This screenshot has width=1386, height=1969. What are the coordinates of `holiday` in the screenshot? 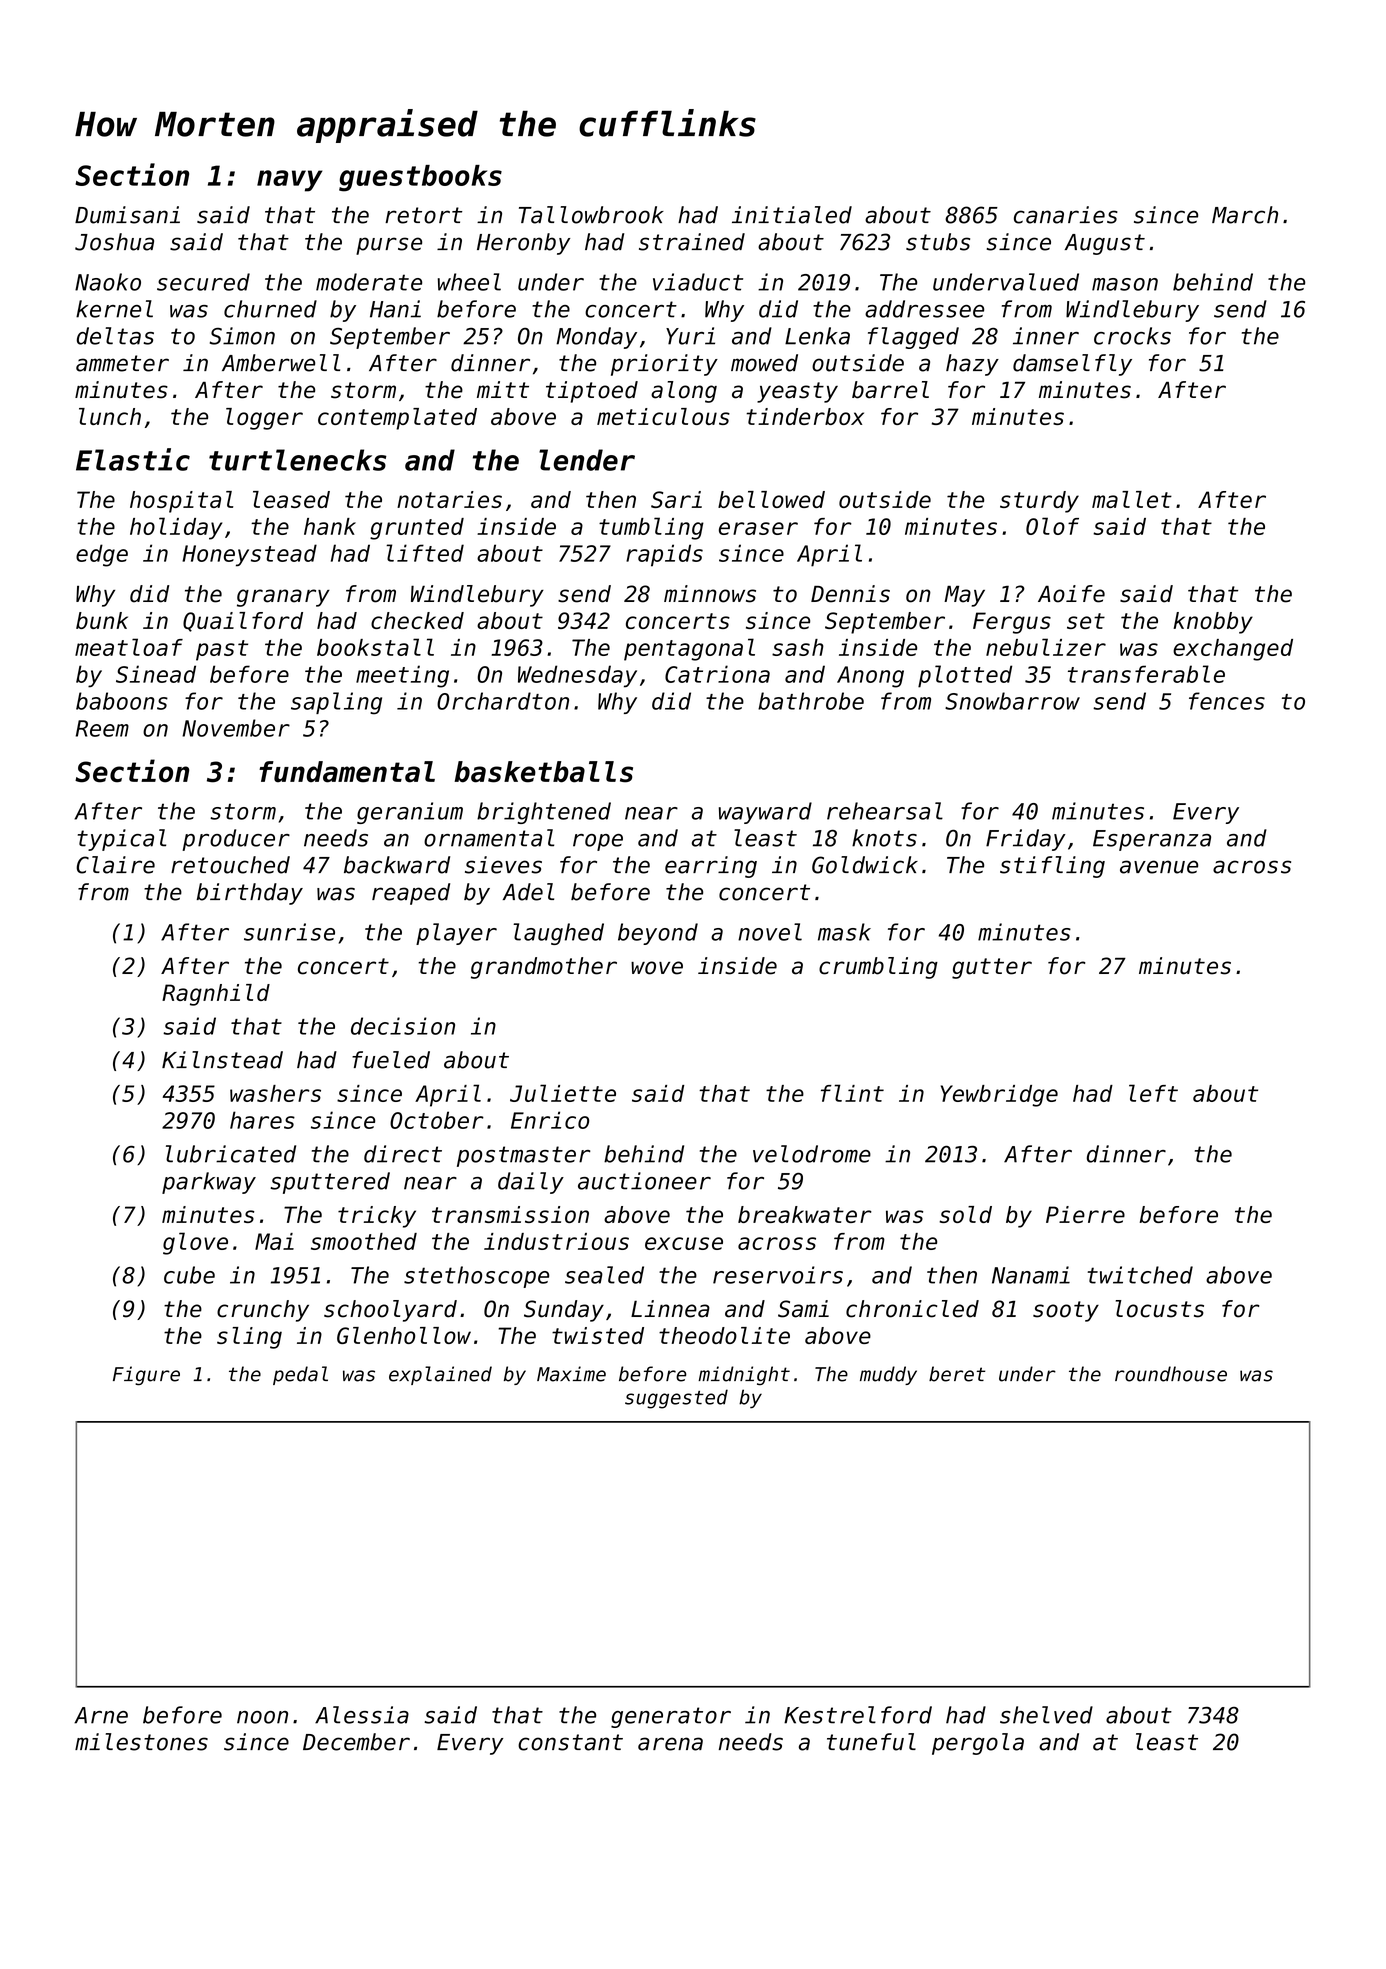 It's located at (176, 528).
